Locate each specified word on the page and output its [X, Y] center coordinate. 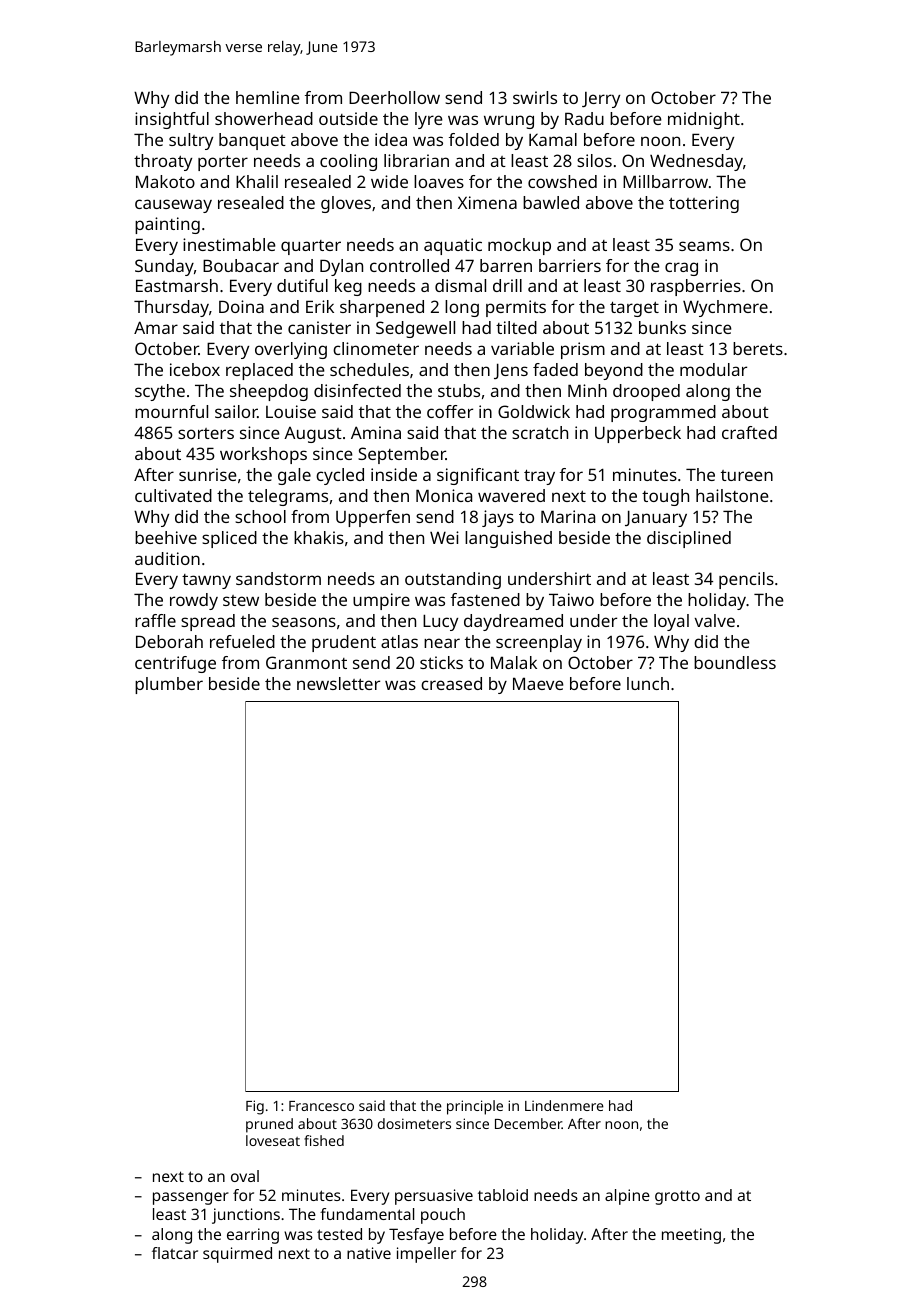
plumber [169, 685]
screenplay [539, 643]
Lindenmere [564, 1105]
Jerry [601, 100]
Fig [255, 1107]
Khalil [257, 181]
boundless [735, 662]
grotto [677, 1197]
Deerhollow [394, 97]
